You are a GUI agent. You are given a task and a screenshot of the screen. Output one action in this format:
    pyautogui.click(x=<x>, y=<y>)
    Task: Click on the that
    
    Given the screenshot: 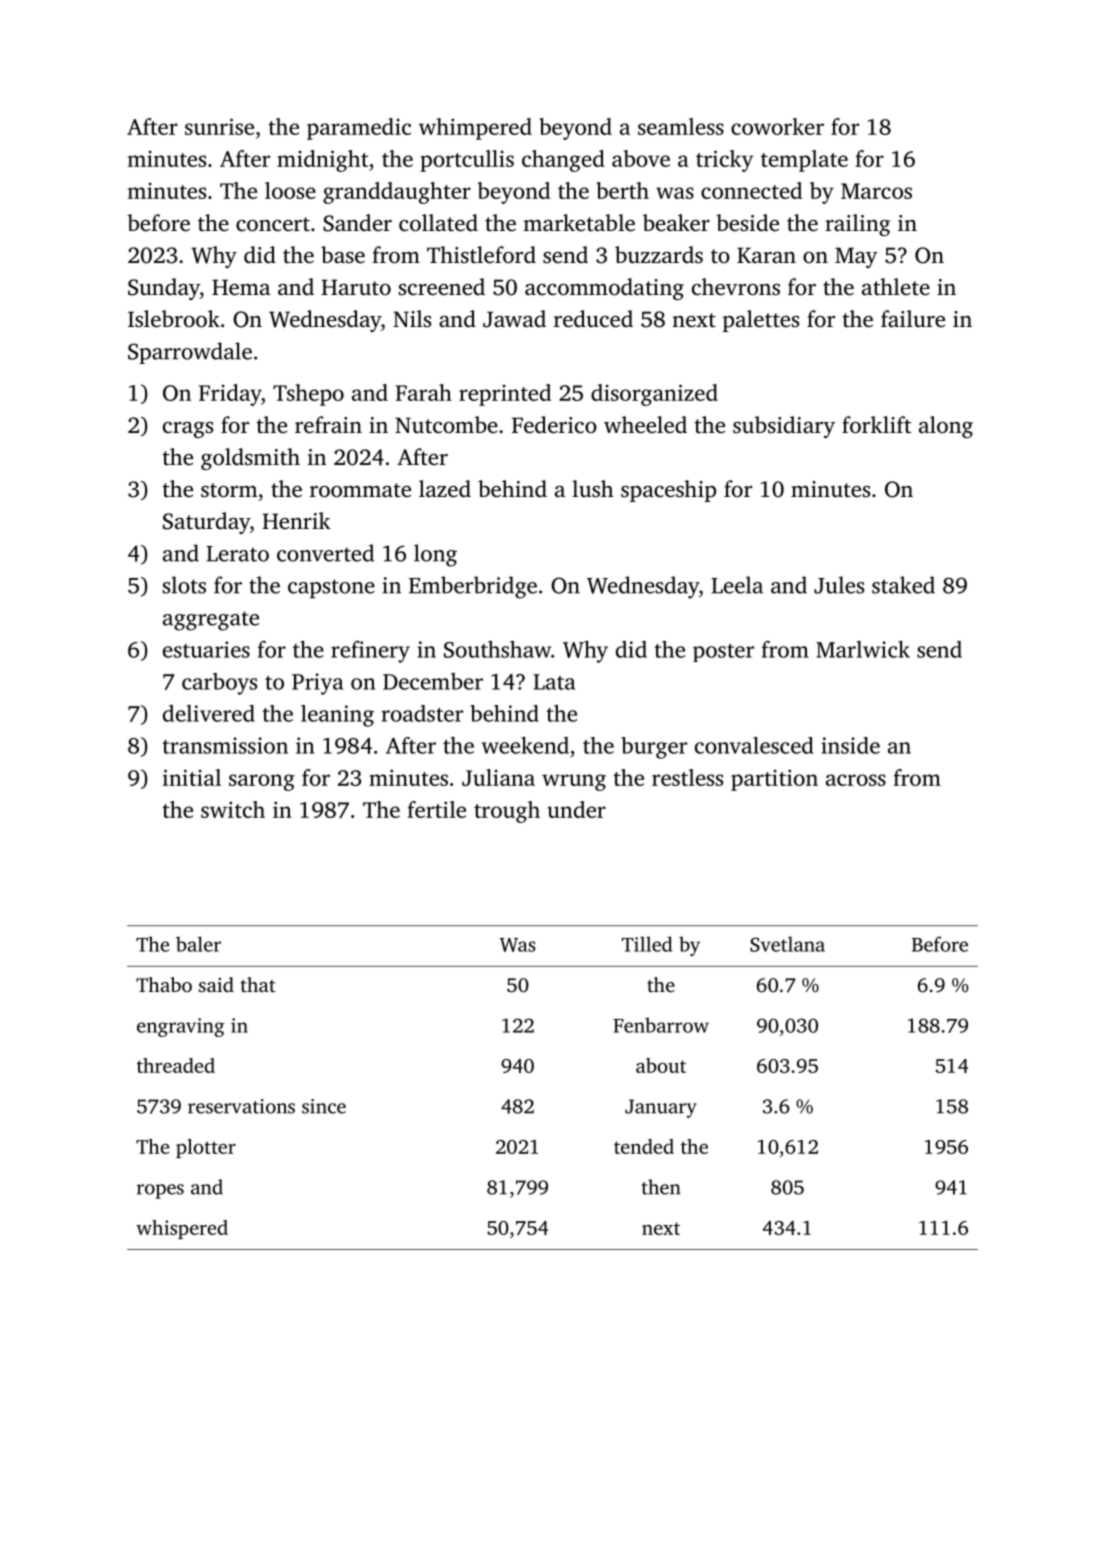 What is the action you would take?
    pyautogui.click(x=258, y=984)
